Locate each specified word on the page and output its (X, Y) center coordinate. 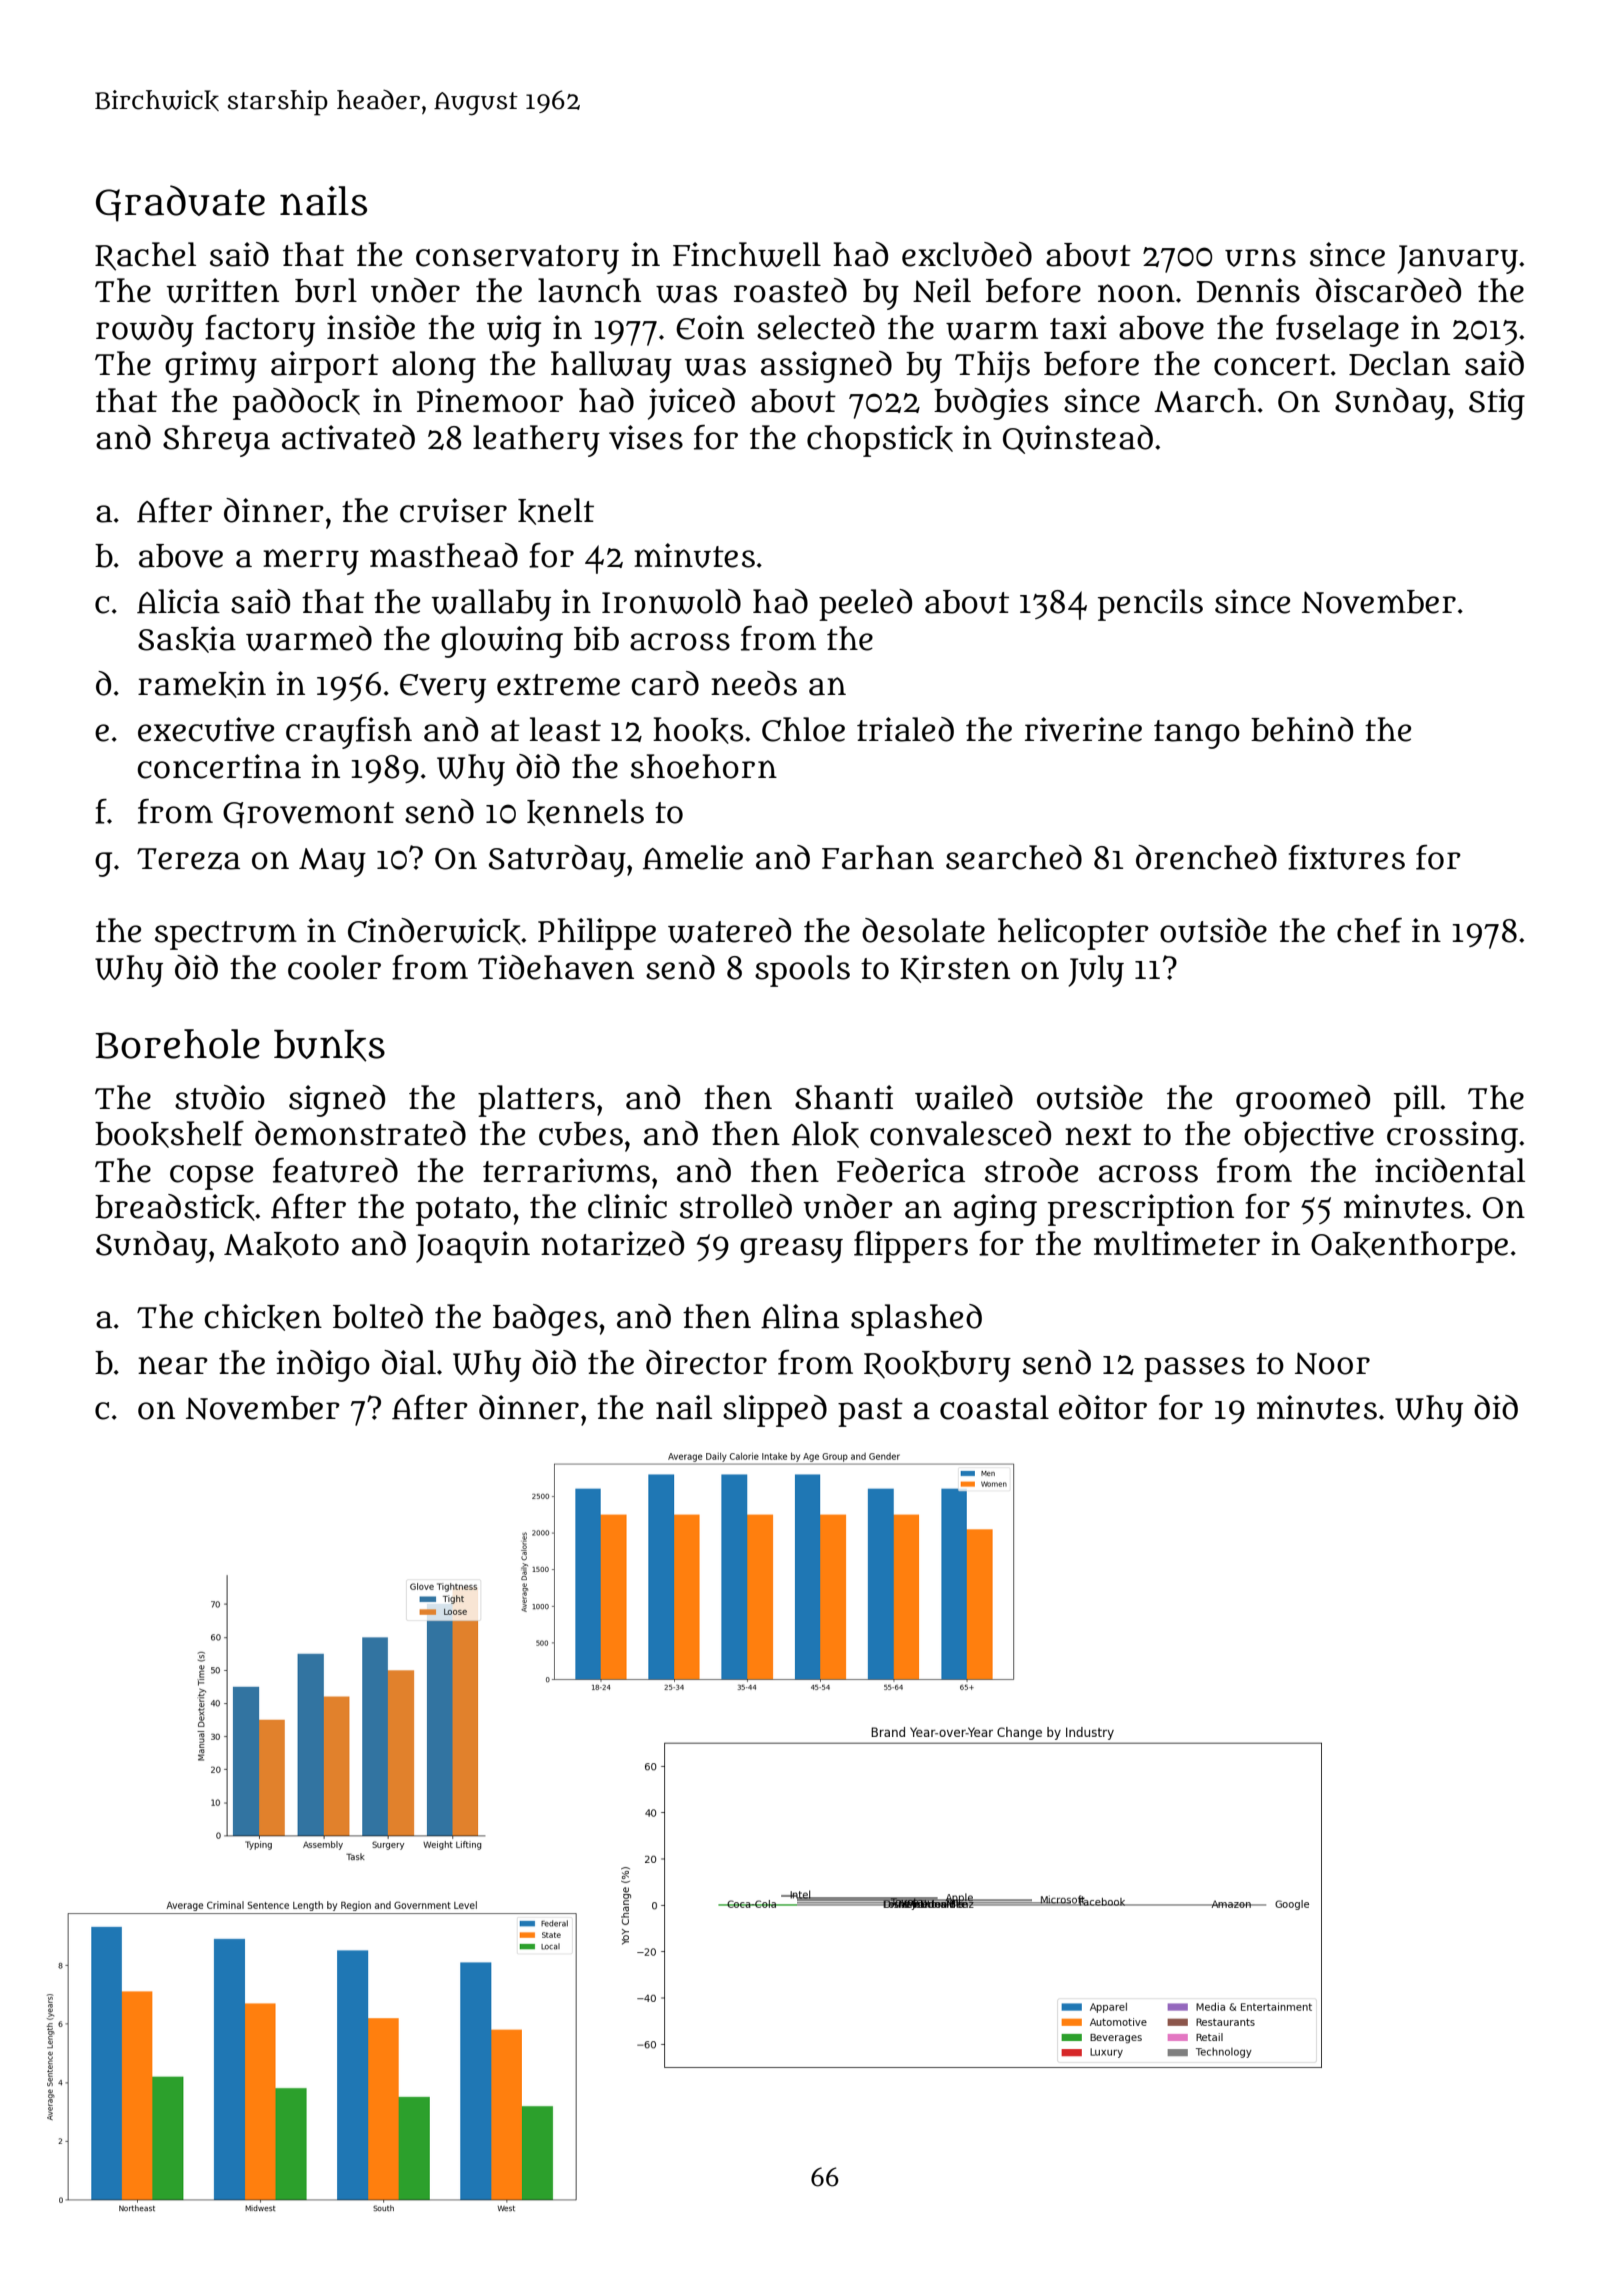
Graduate (180, 203)
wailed (964, 1097)
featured (335, 1170)
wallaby (491, 605)
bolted (378, 1316)
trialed (905, 729)
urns (1260, 257)
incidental (1450, 1170)
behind (1302, 729)
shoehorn (704, 766)
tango (1197, 734)
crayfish (349, 733)
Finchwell (747, 254)
